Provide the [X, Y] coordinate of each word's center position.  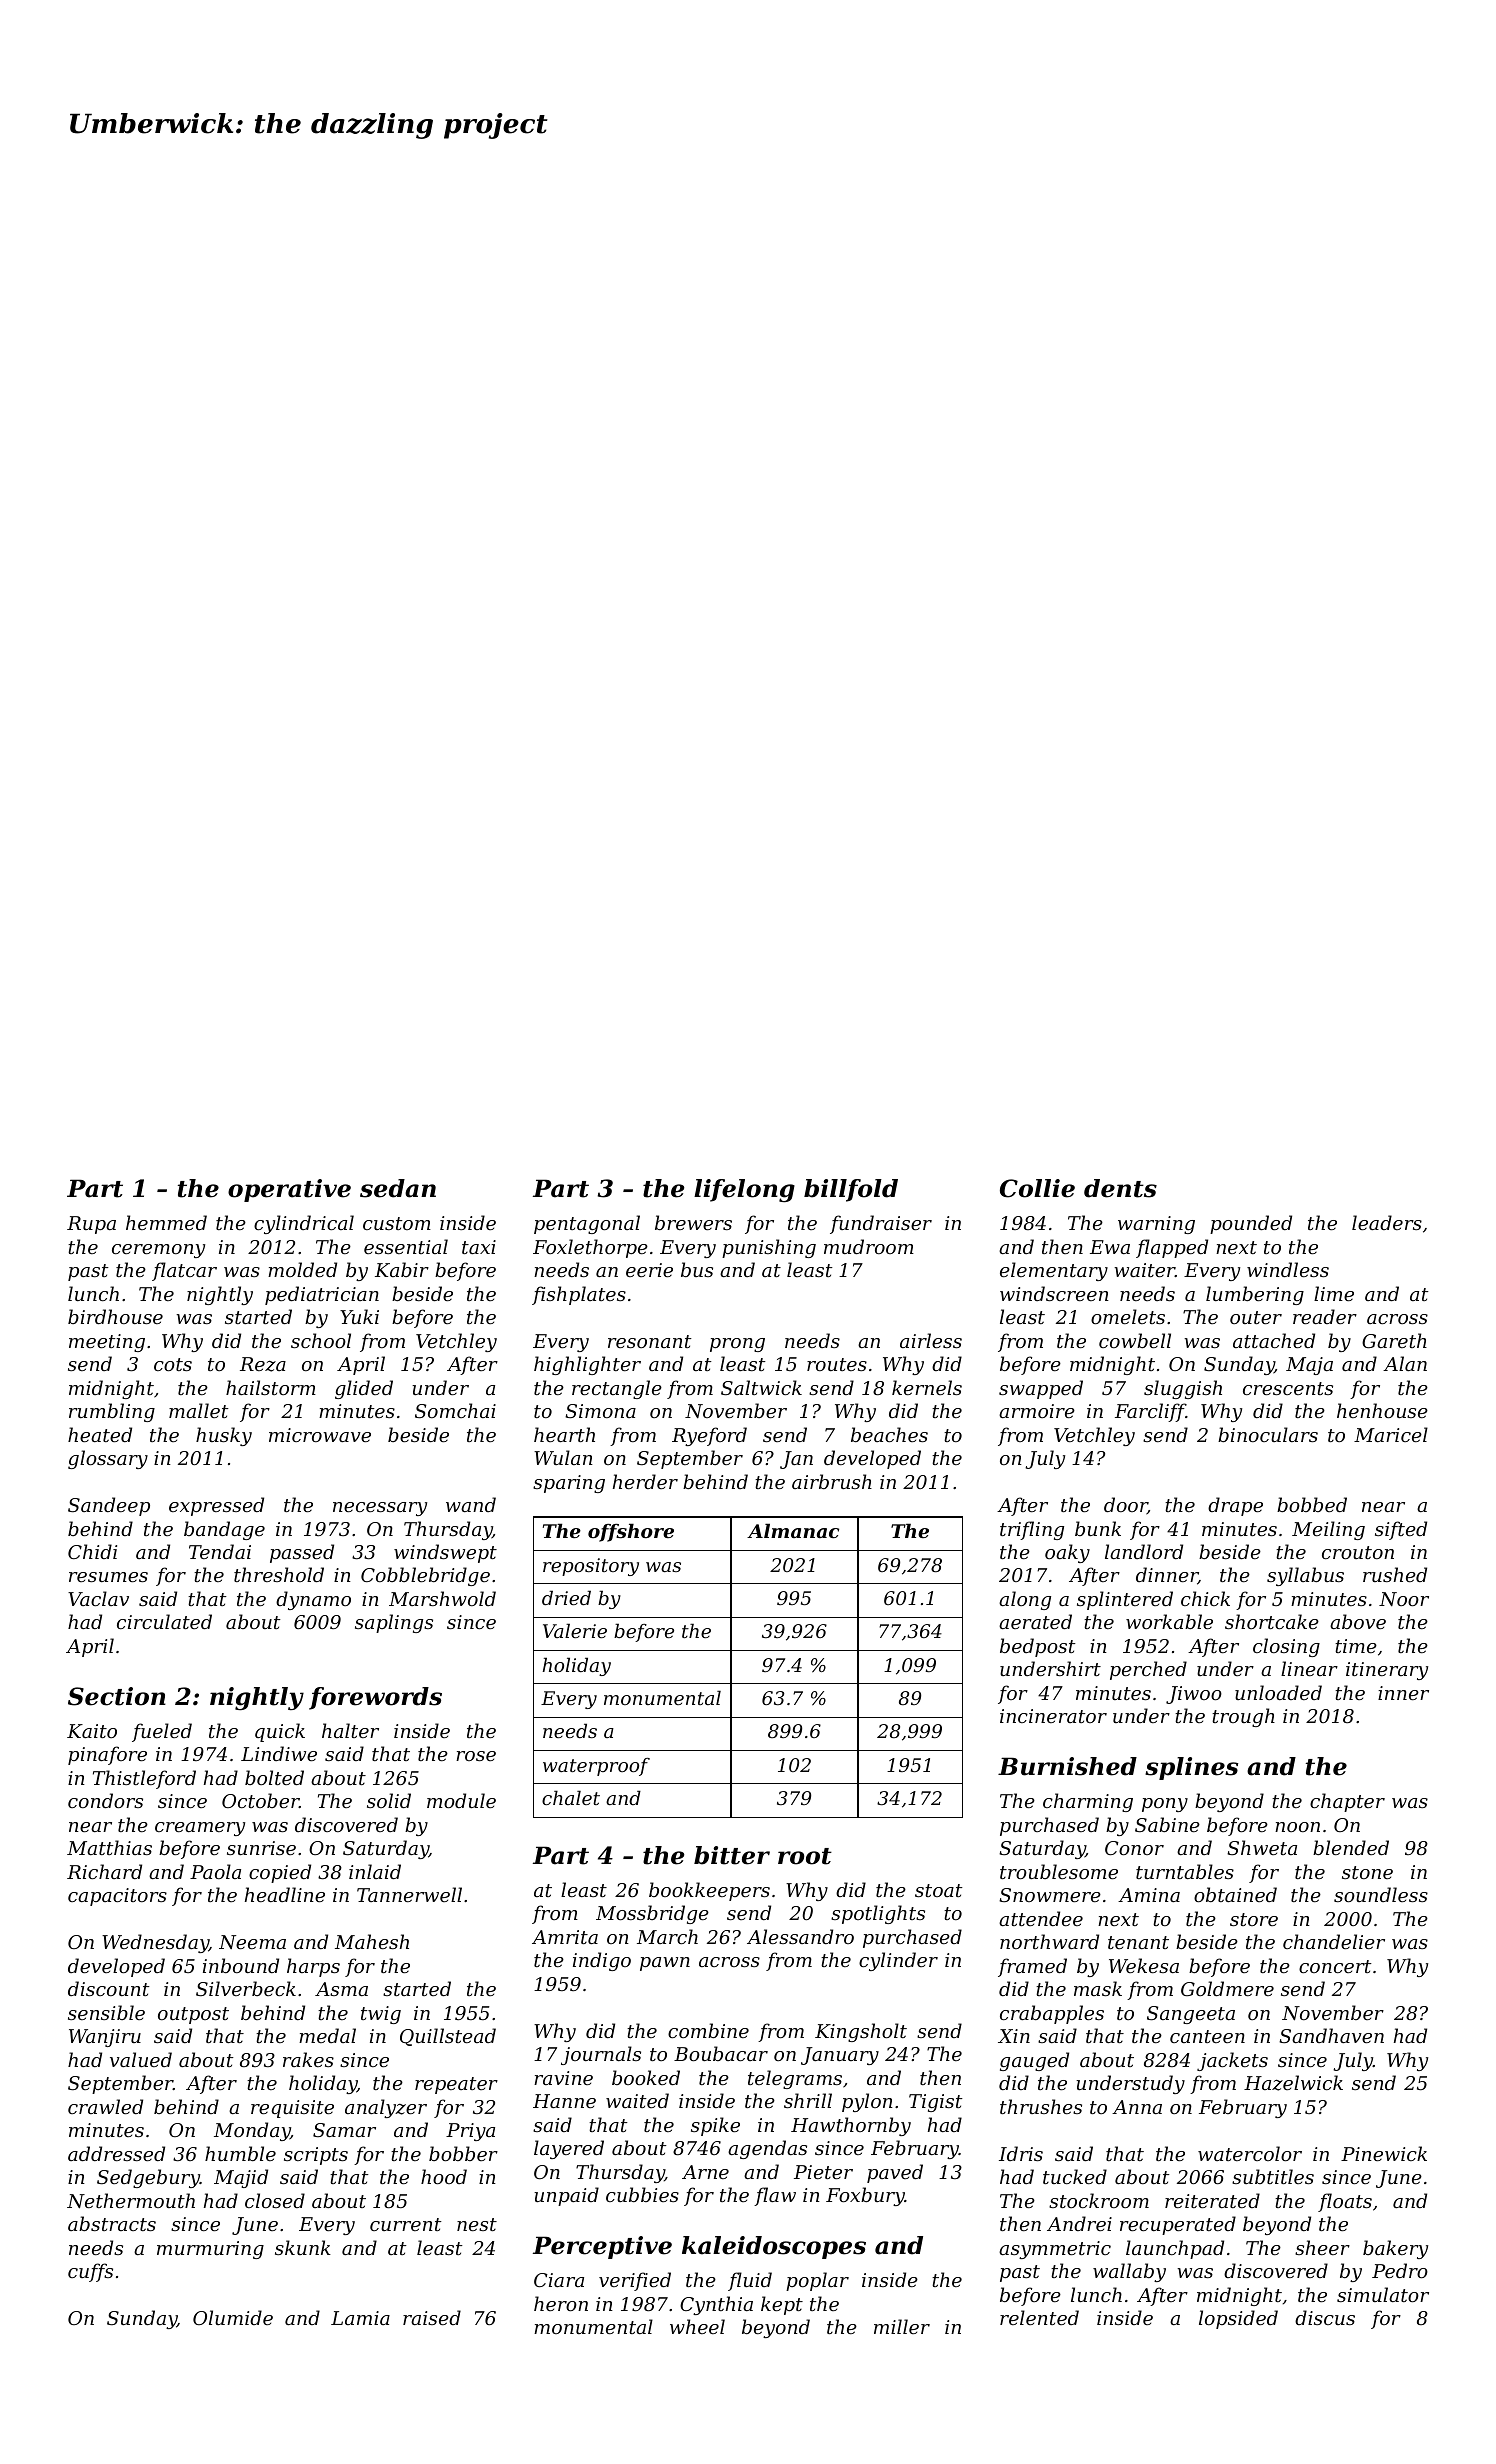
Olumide [233, 2317]
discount [109, 1988]
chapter [1347, 1802]
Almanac [793, 1530]
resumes [108, 1577]
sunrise [261, 1848]
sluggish [1183, 1389]
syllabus [1305, 1576]
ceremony [158, 1251]
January [840, 2056]
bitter [732, 1855]
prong [737, 1345]
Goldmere [1227, 1988]
